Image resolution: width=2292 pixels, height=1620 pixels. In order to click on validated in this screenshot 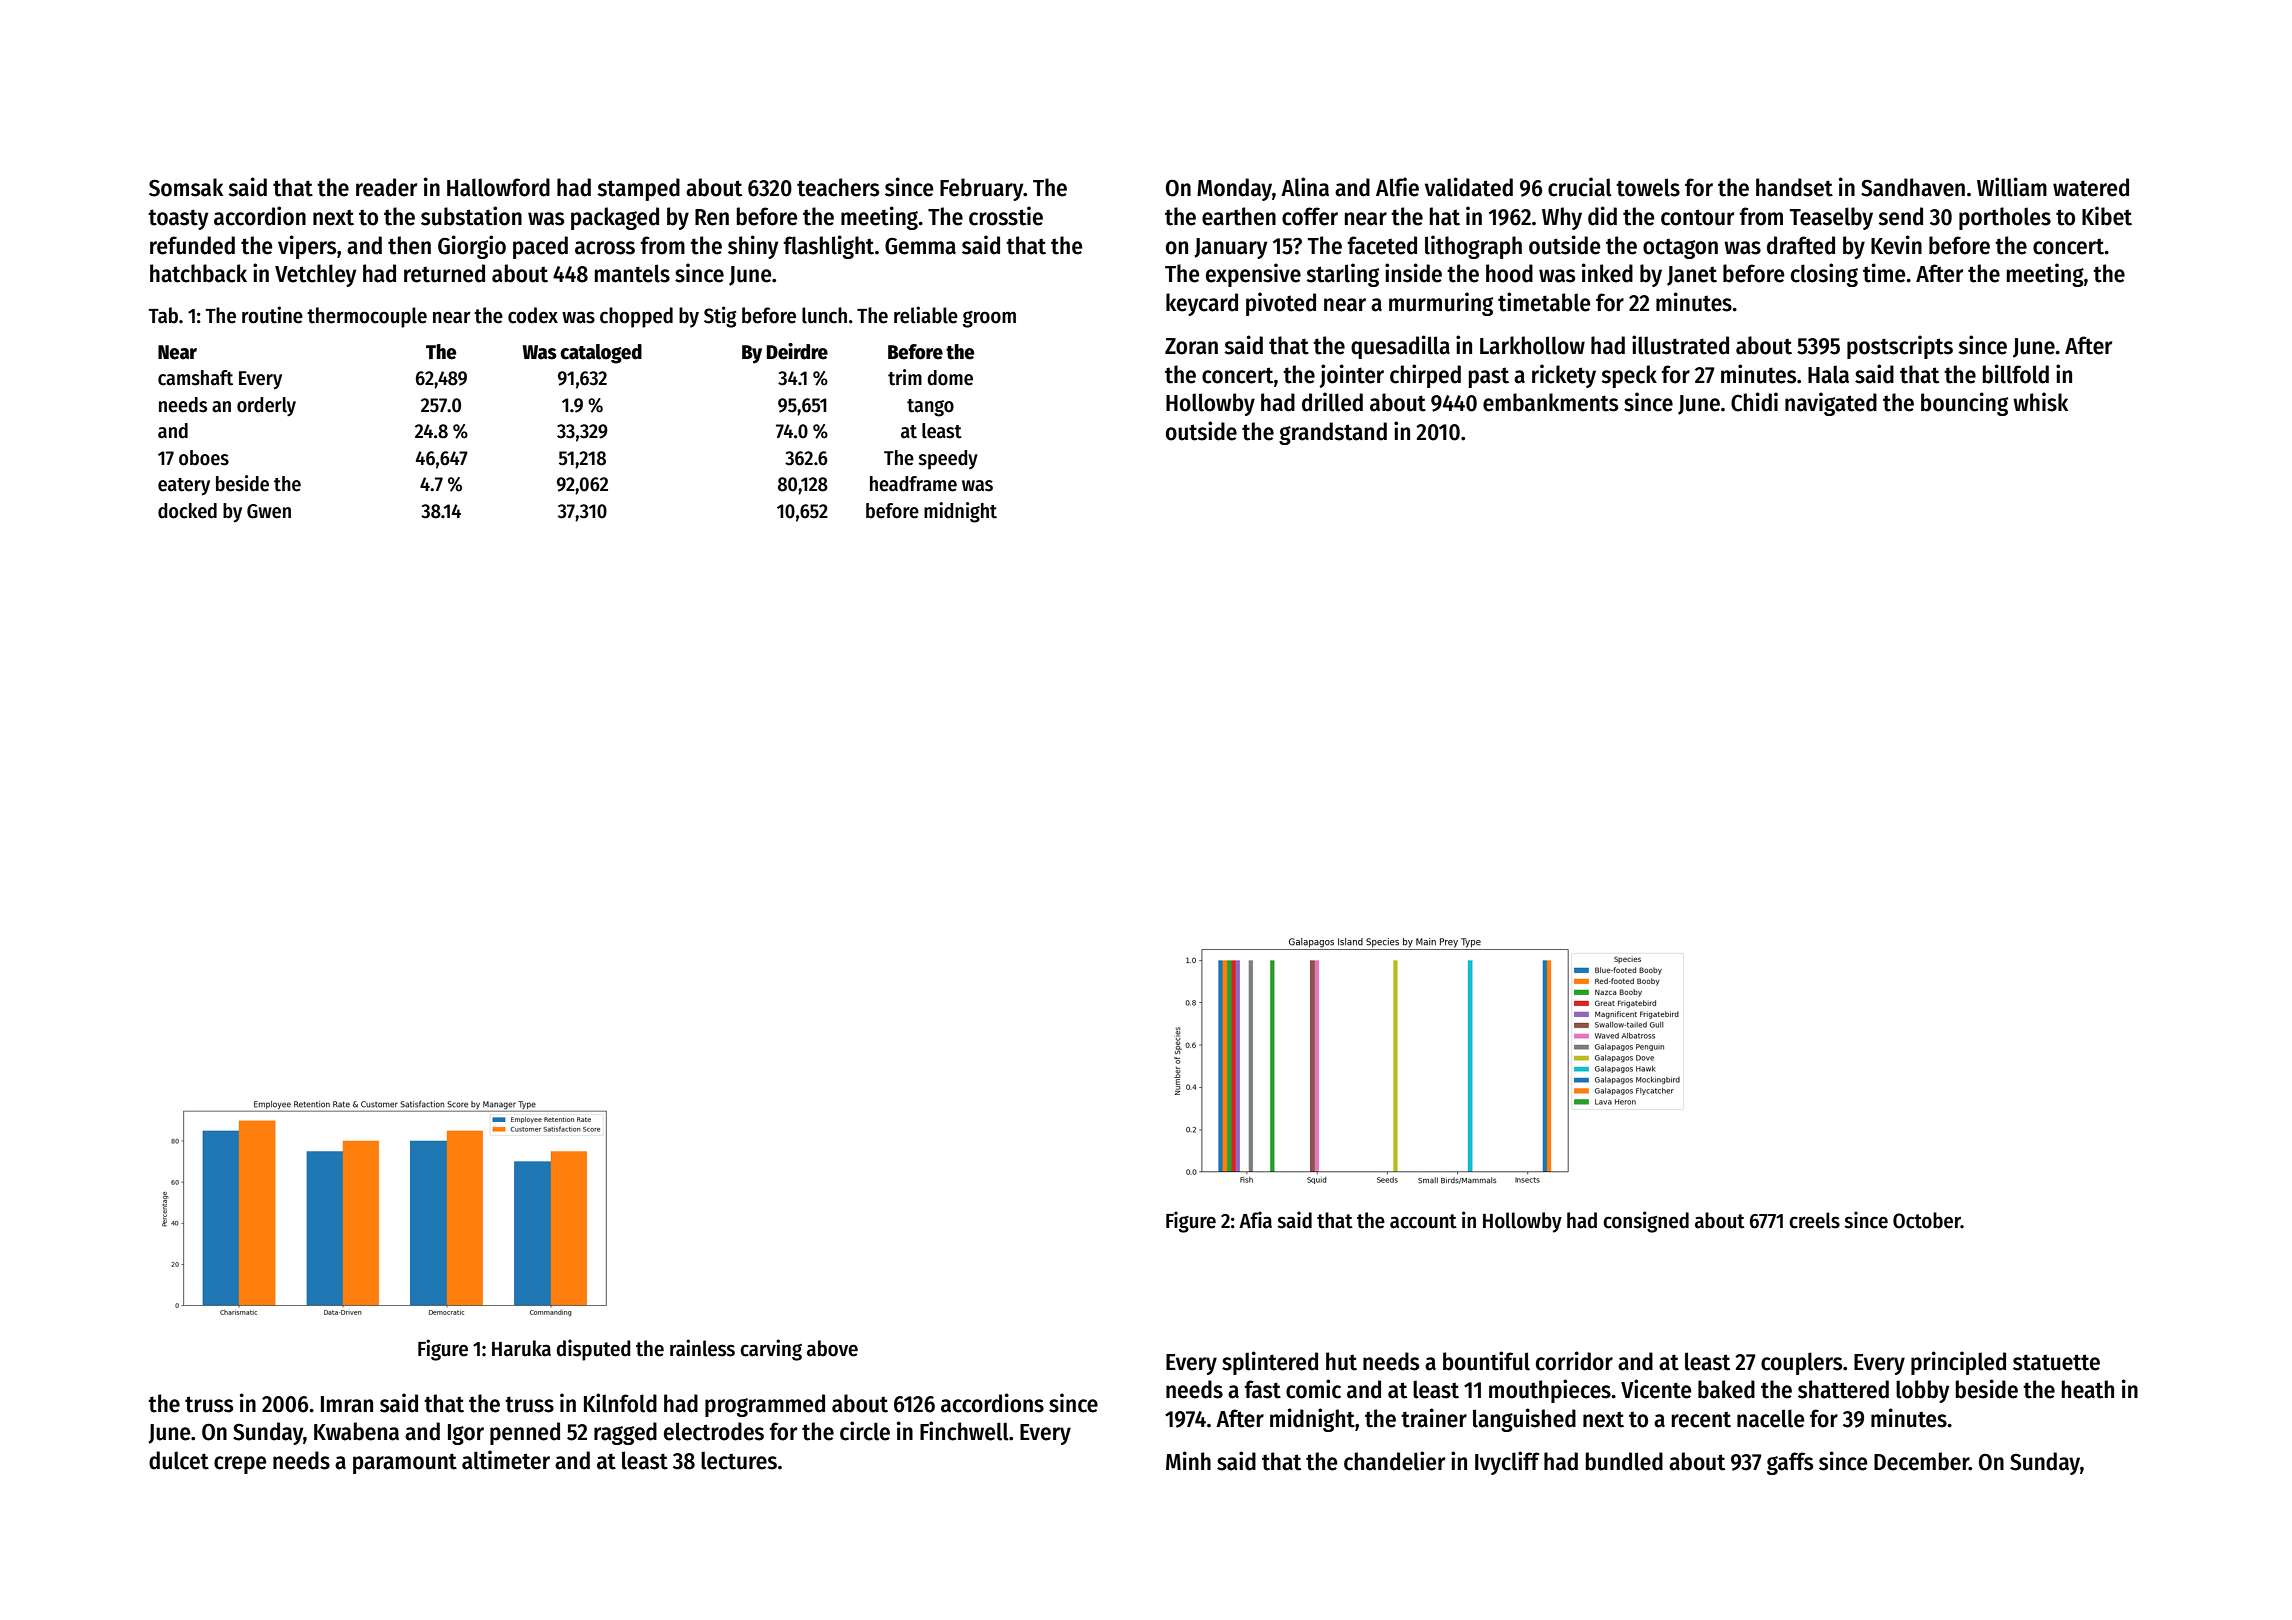, I will do `click(1469, 187)`.
